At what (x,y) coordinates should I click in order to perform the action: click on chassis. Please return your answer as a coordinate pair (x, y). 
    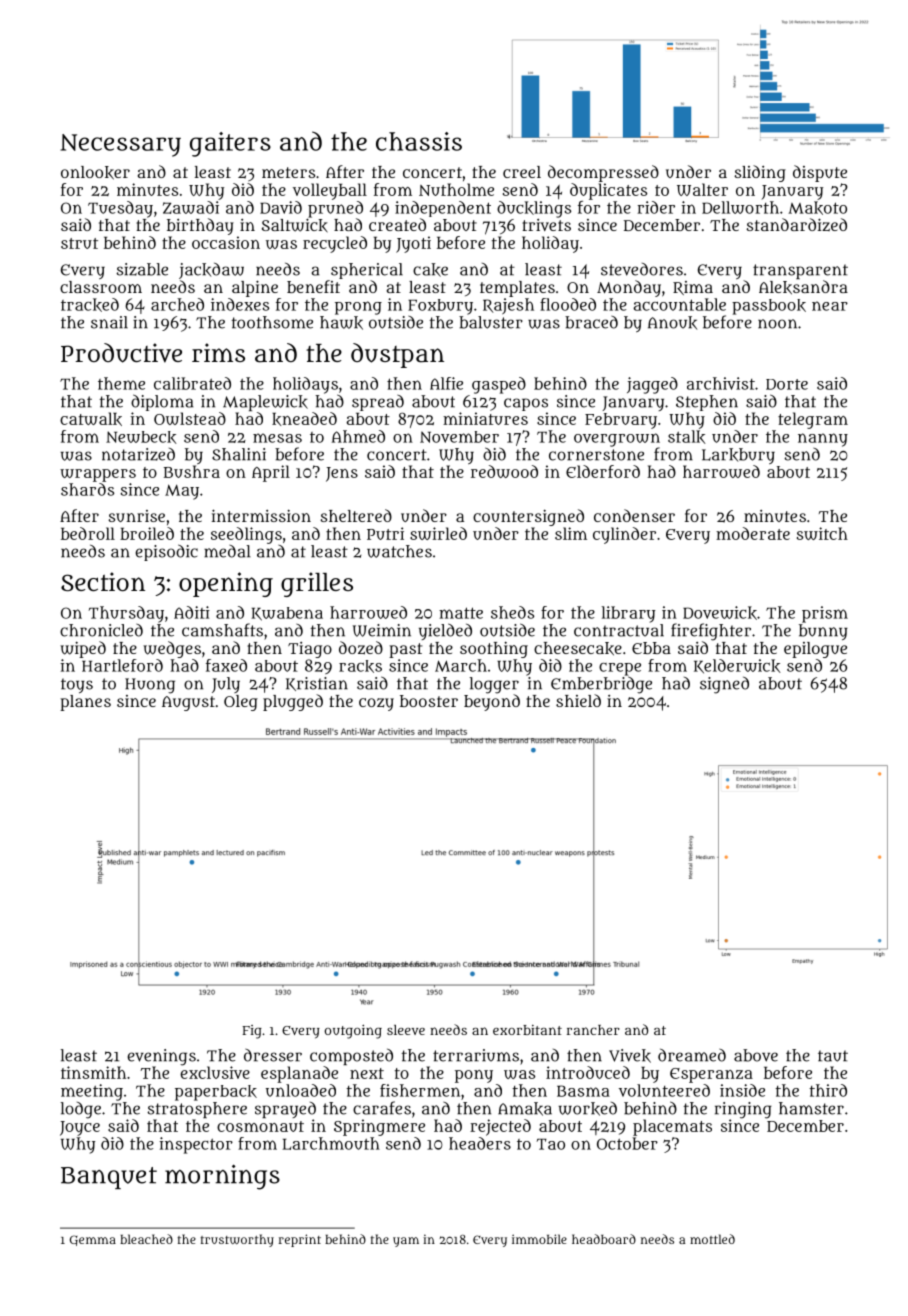
    Looking at the image, I should click on (419, 141).
